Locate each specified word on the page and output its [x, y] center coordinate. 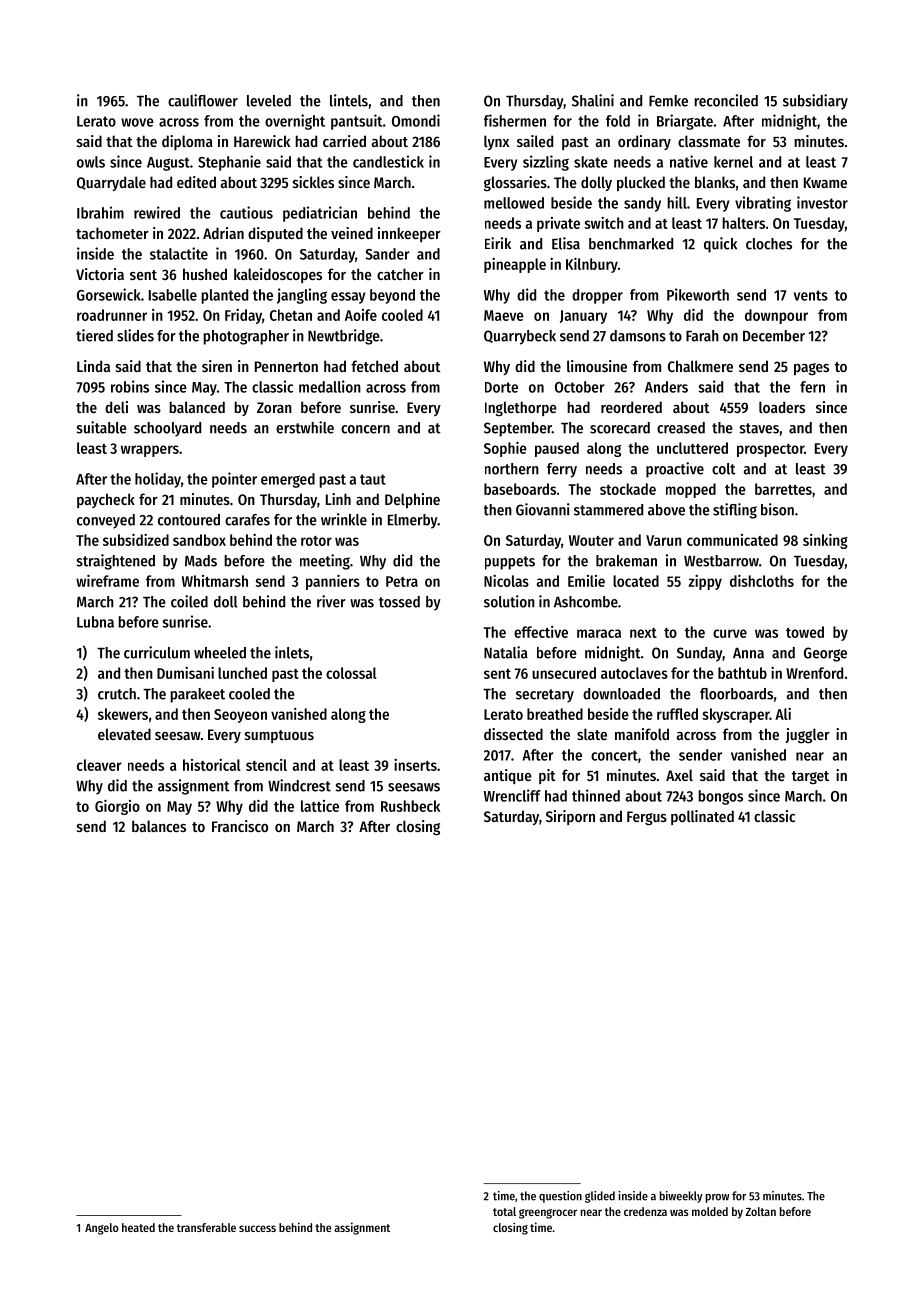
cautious [246, 212]
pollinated [702, 817]
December [774, 336]
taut [373, 479]
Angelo [102, 1229]
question [560, 1197]
